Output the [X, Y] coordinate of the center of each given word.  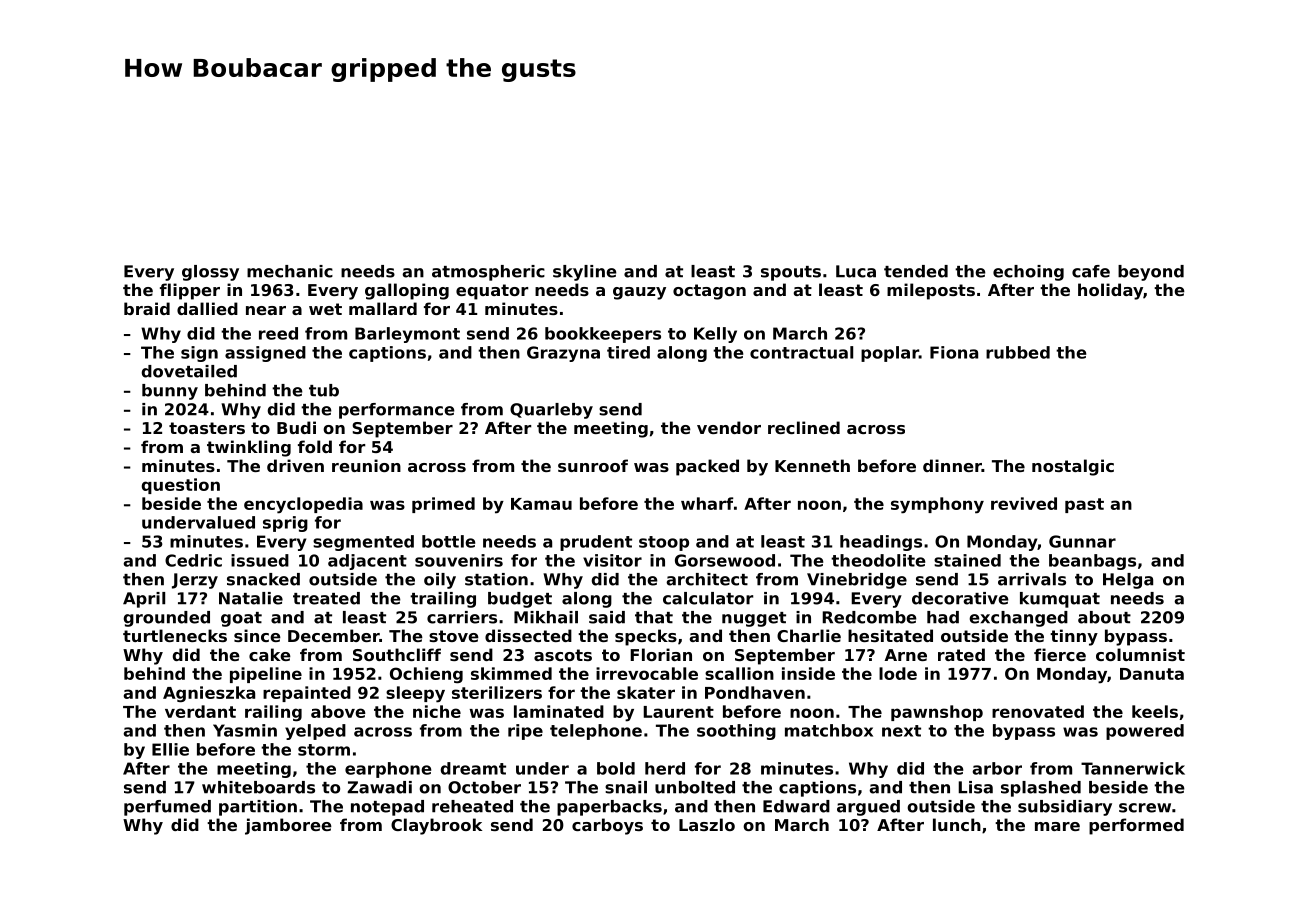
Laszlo [707, 824]
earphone [388, 770]
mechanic [290, 271]
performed [1136, 826]
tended [916, 271]
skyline [585, 273]
